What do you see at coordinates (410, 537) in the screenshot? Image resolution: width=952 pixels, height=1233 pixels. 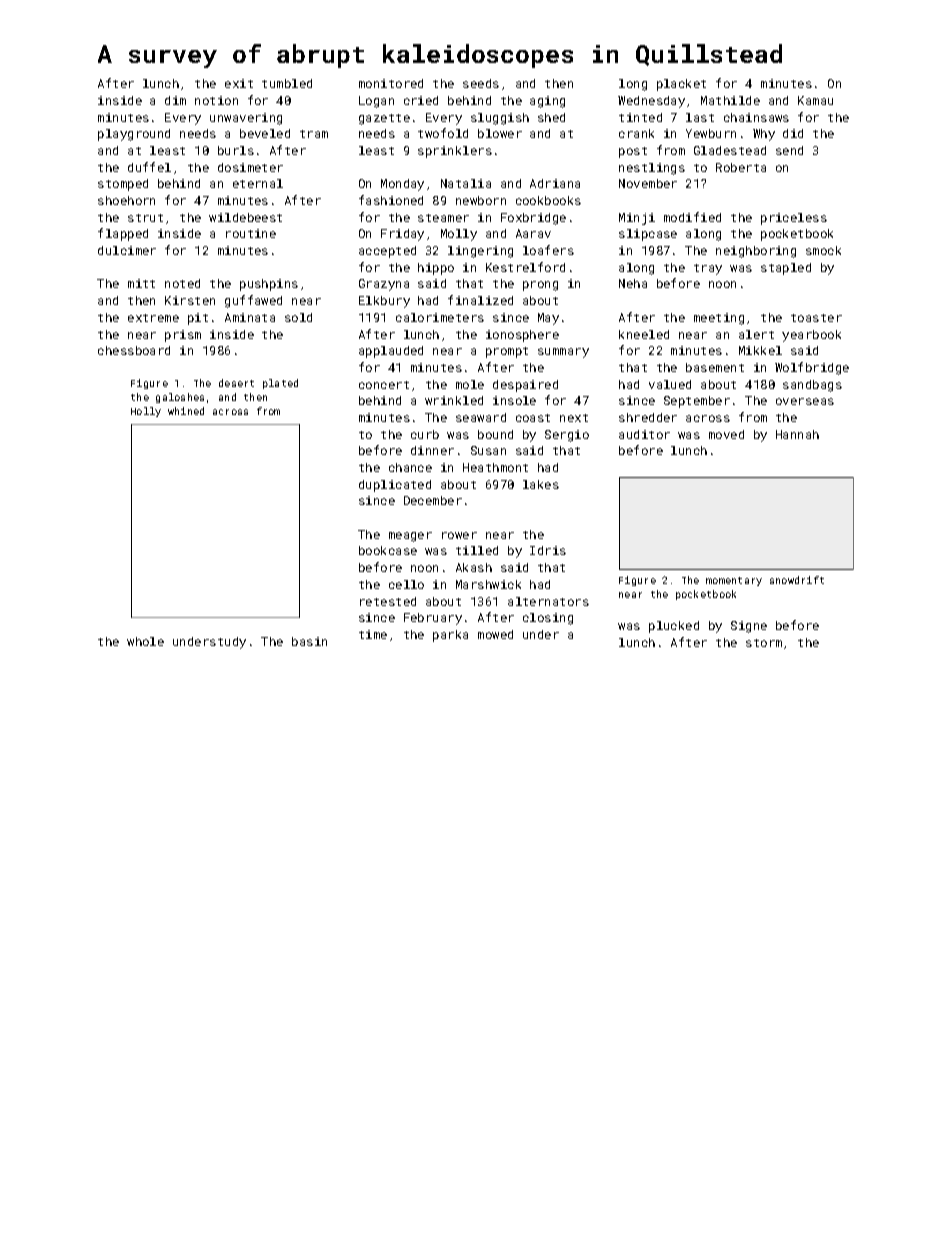 I see `meager` at bounding box center [410, 537].
